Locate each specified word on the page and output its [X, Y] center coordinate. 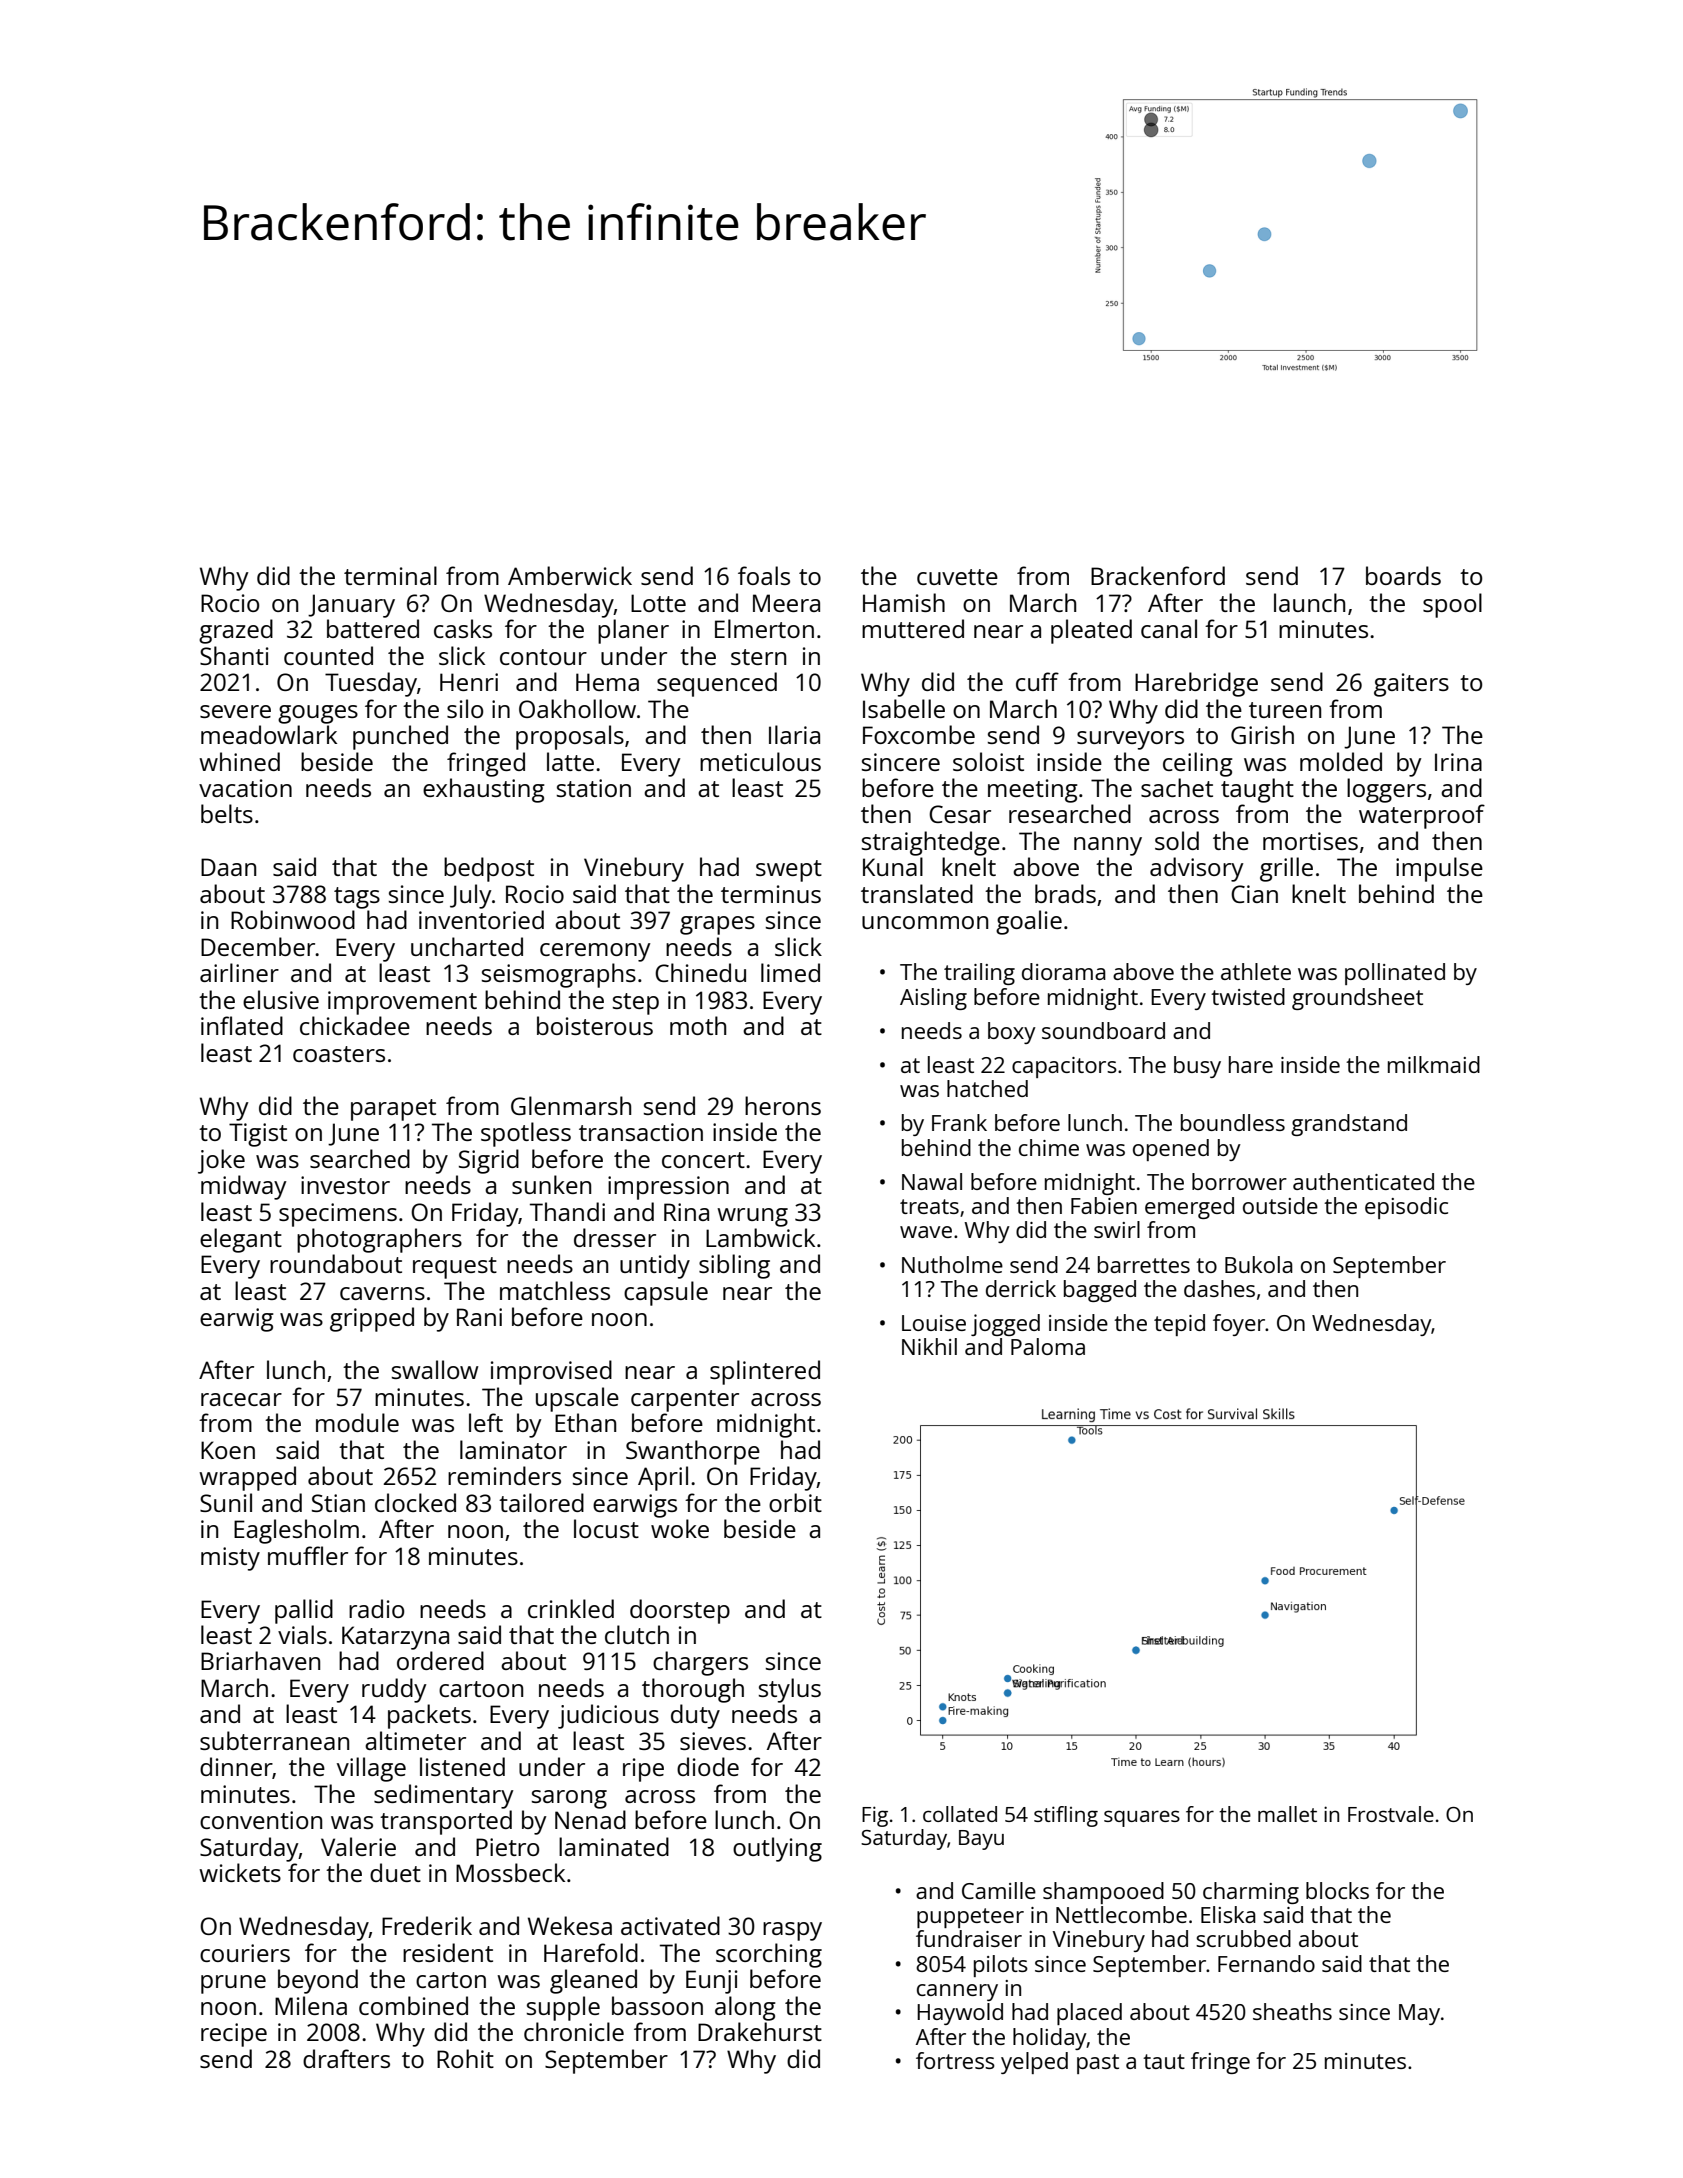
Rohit [465, 2058]
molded [1341, 761]
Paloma [1048, 1346]
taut [1164, 2061]
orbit [795, 1502]
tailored [541, 1502]
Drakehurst [760, 2031]
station [594, 788]
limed [790, 972]
